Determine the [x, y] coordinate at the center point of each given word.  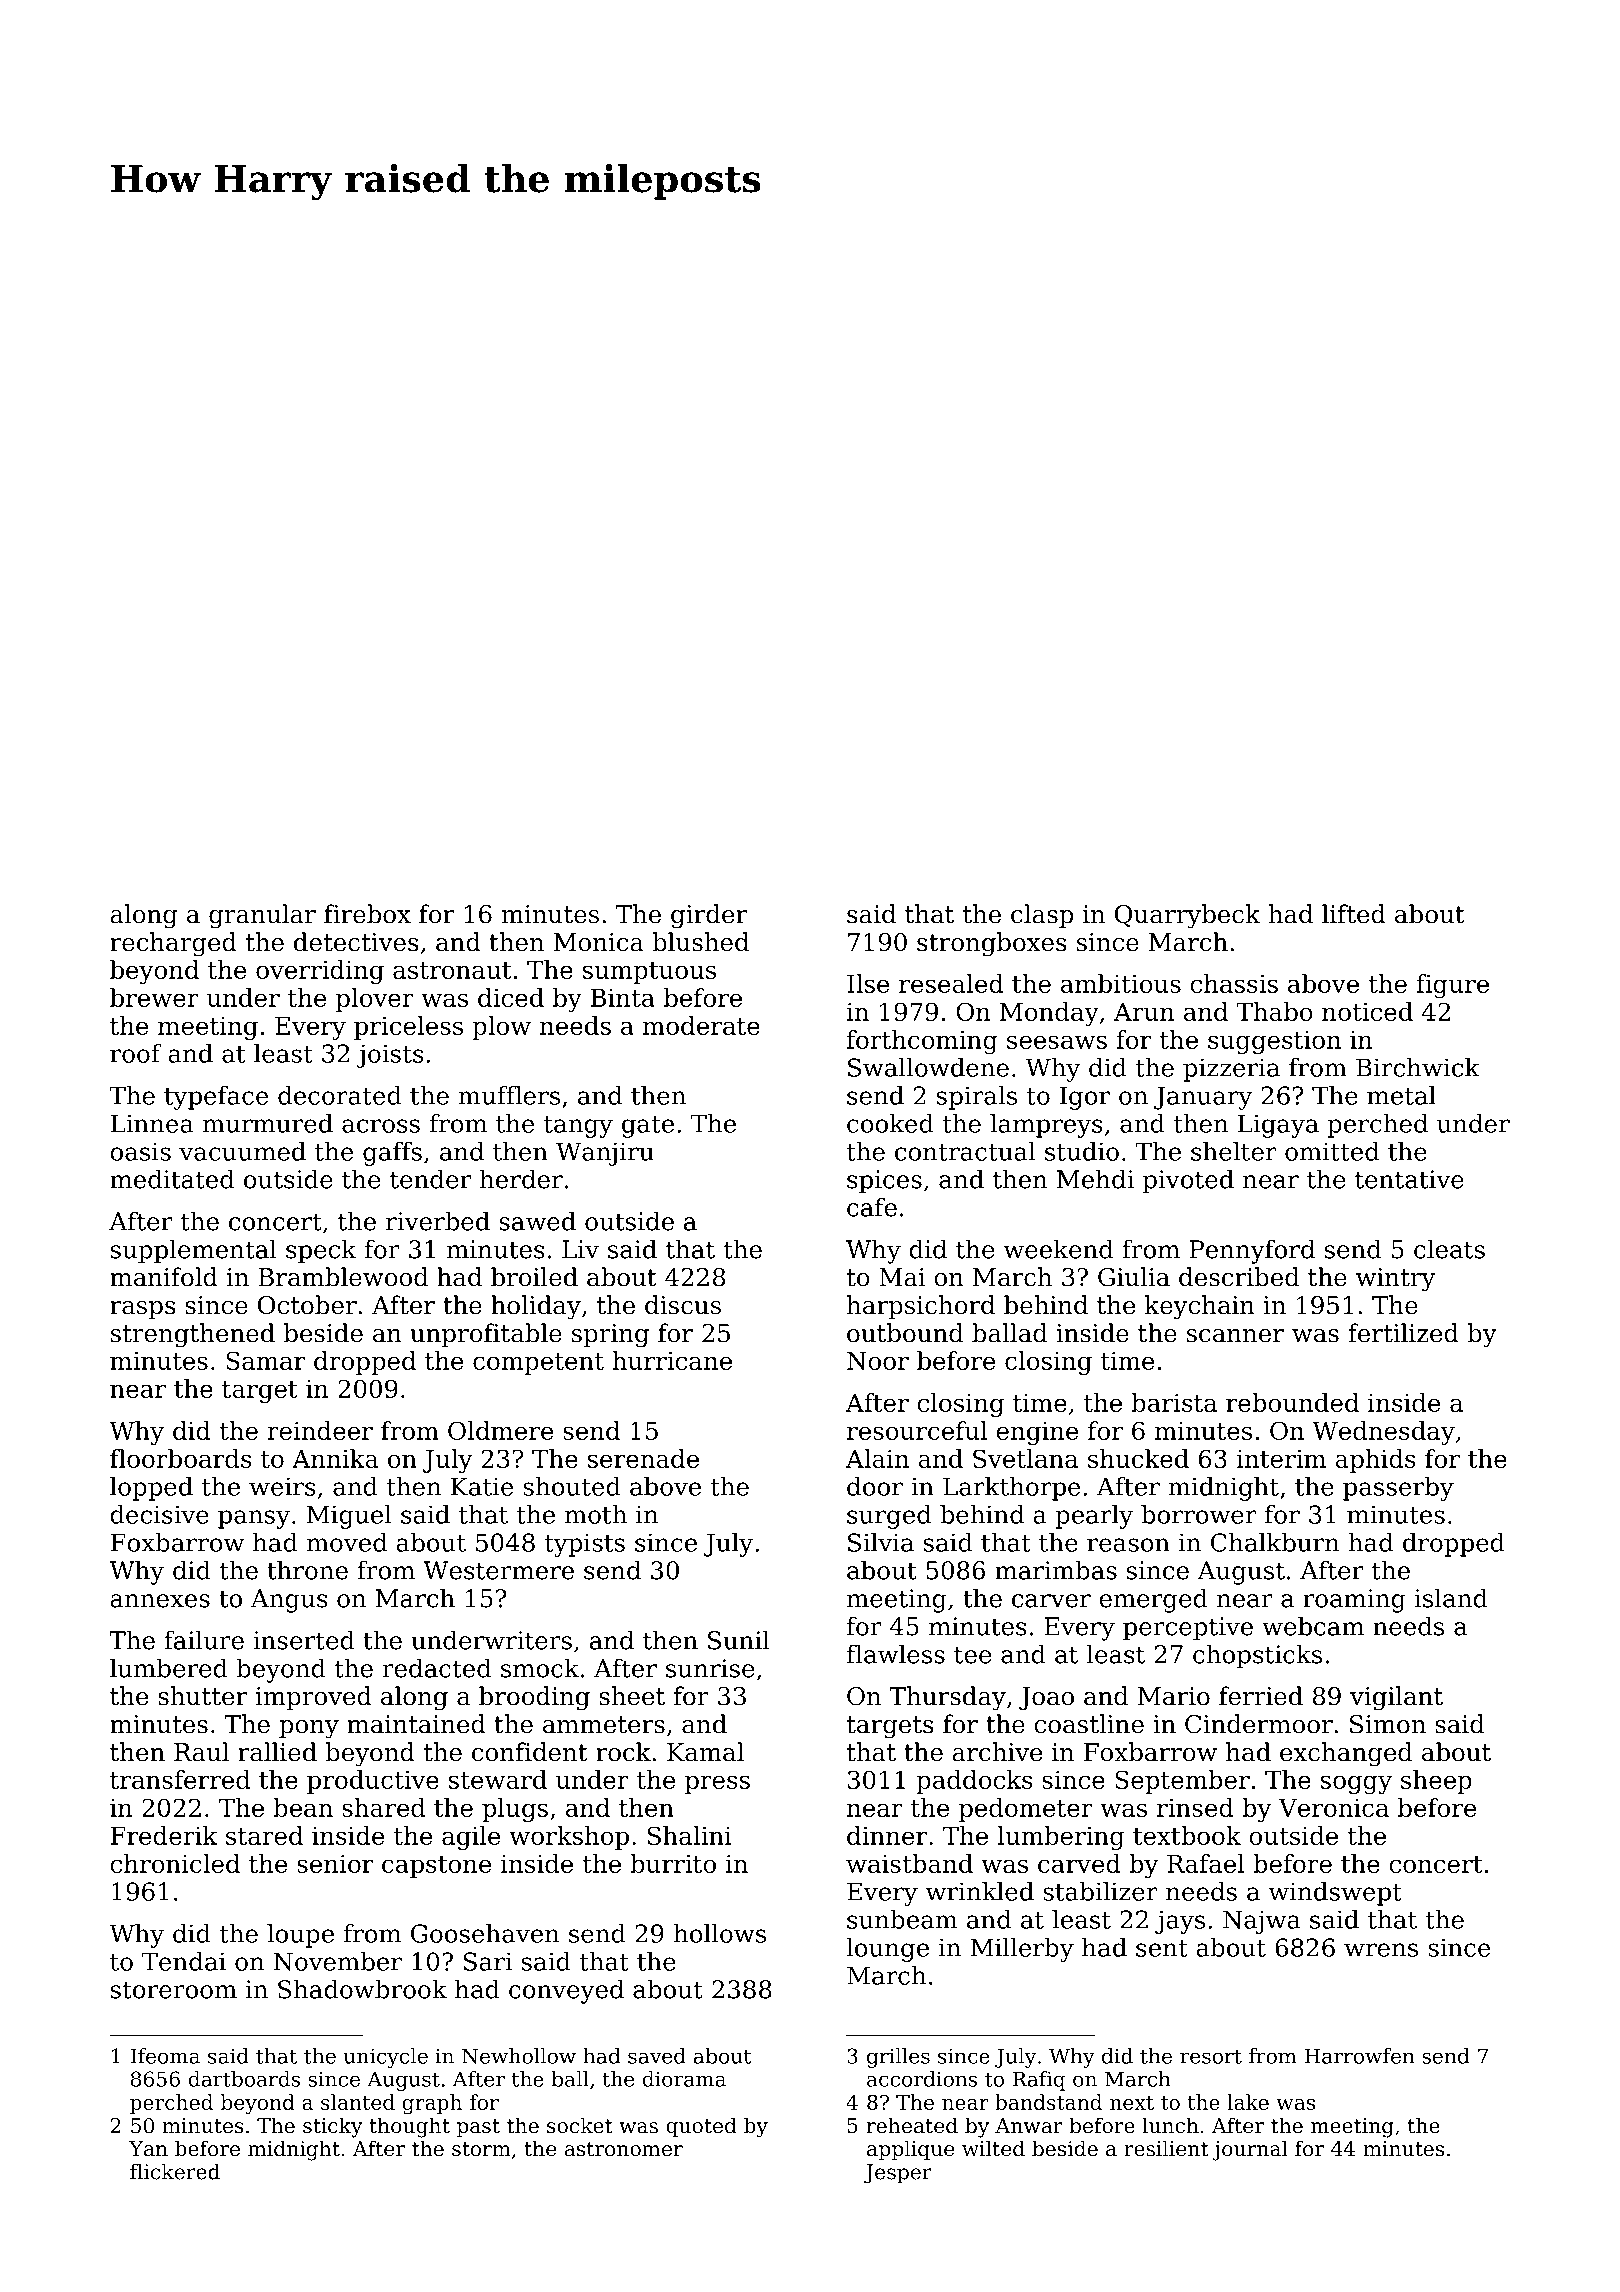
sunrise [710, 1668]
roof [136, 1053]
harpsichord [921, 1307]
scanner [1235, 1336]
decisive [159, 1514]
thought [410, 2127]
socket [580, 2125]
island [1451, 1598]
